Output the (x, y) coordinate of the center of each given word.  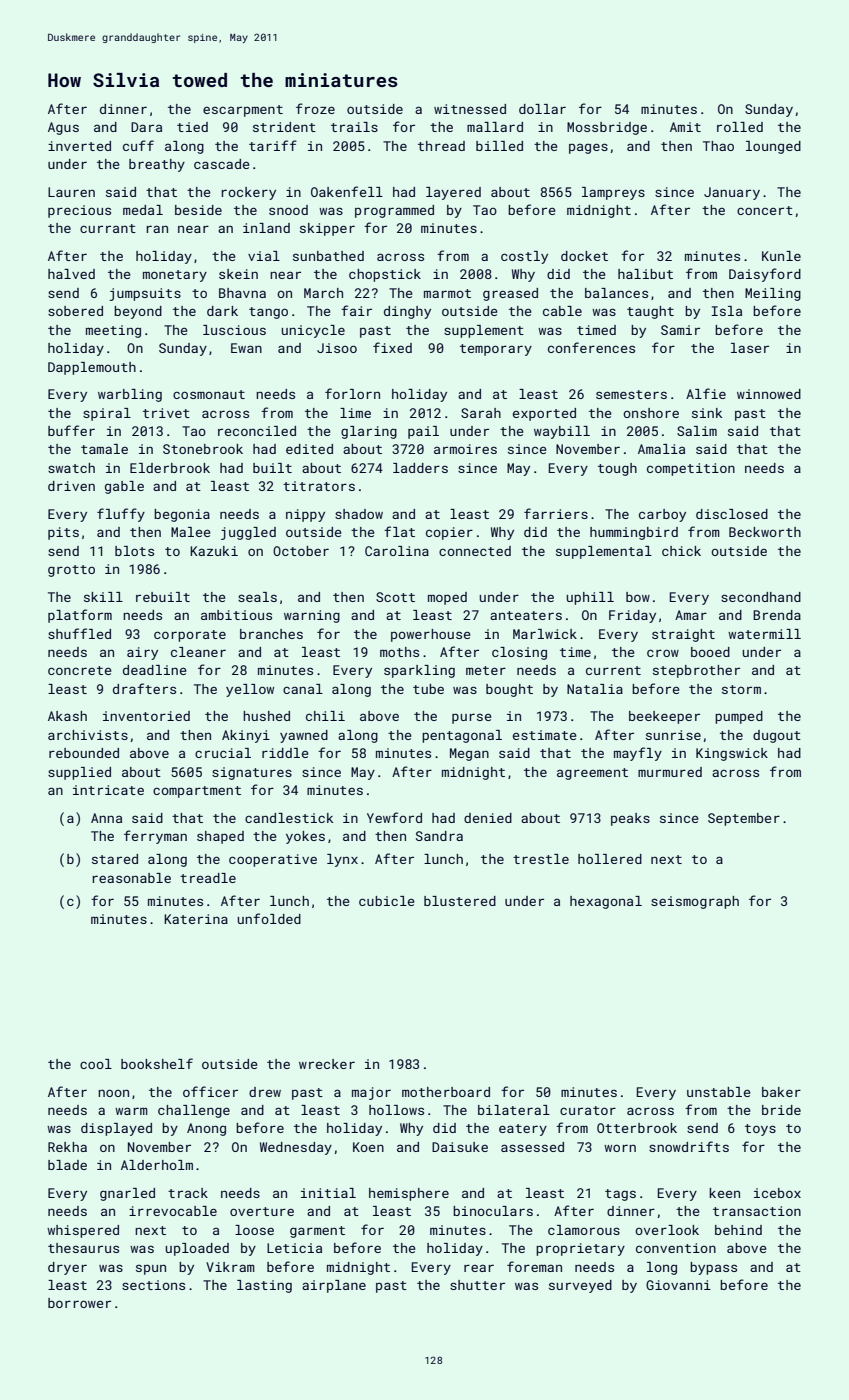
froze (315, 108)
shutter (477, 1285)
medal (143, 210)
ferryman (155, 837)
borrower (79, 1303)
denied (488, 818)
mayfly (638, 754)
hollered (610, 859)
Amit (685, 127)
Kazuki (214, 551)
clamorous (584, 1230)
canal (303, 689)
